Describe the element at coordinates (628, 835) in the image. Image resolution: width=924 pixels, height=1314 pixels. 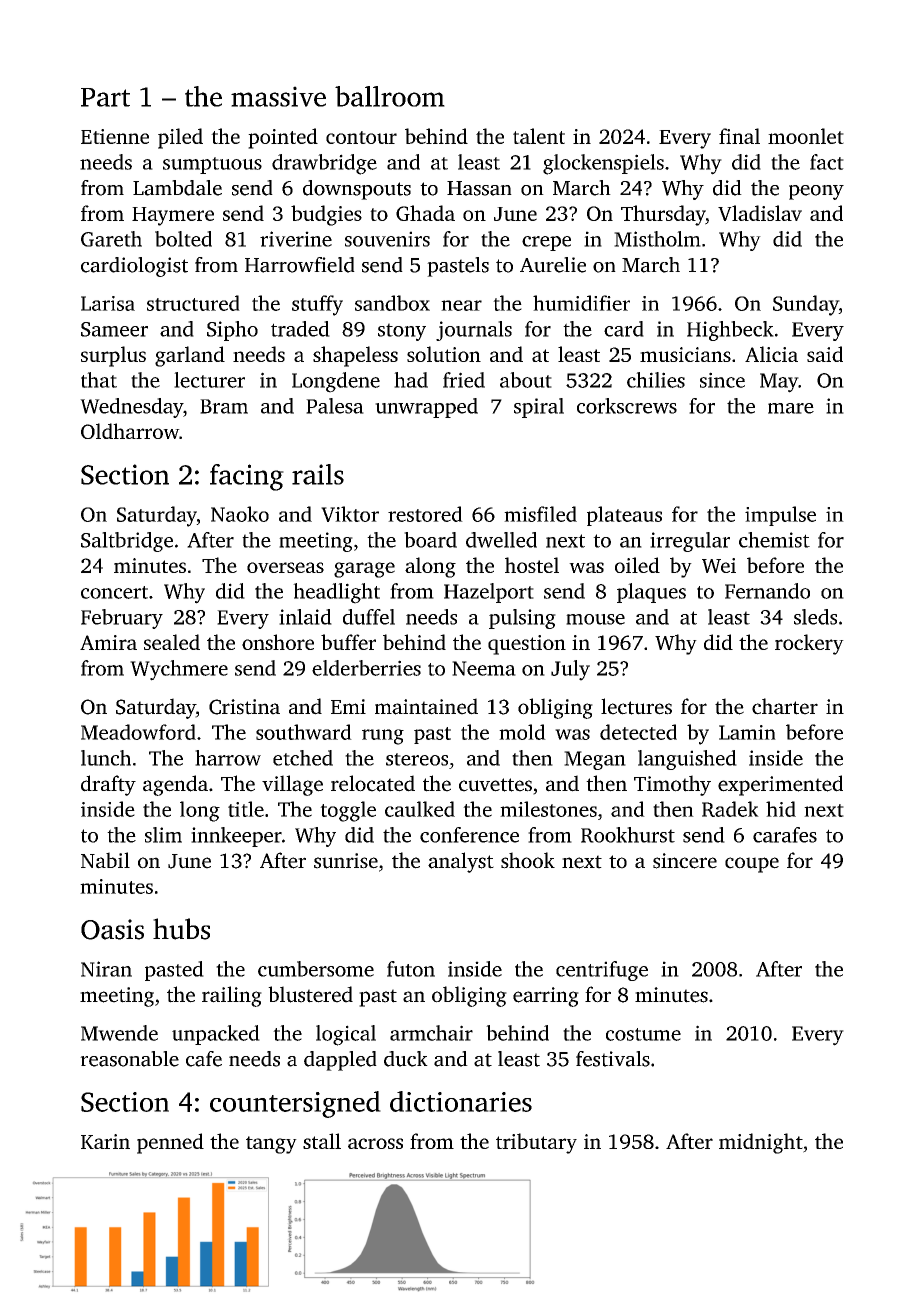
I see `Rookhurst` at that location.
